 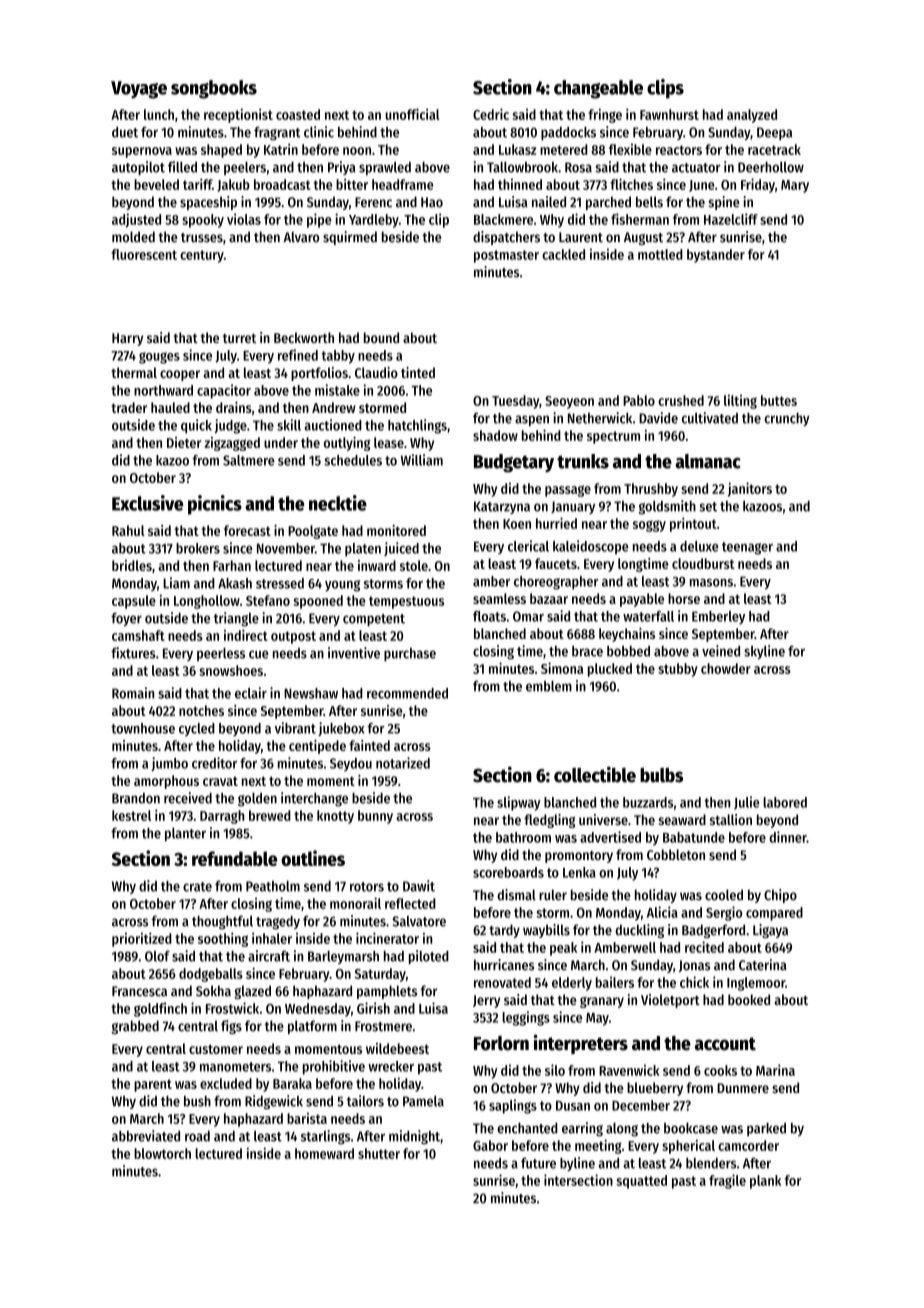 I want to click on cooled, so click(x=724, y=895).
